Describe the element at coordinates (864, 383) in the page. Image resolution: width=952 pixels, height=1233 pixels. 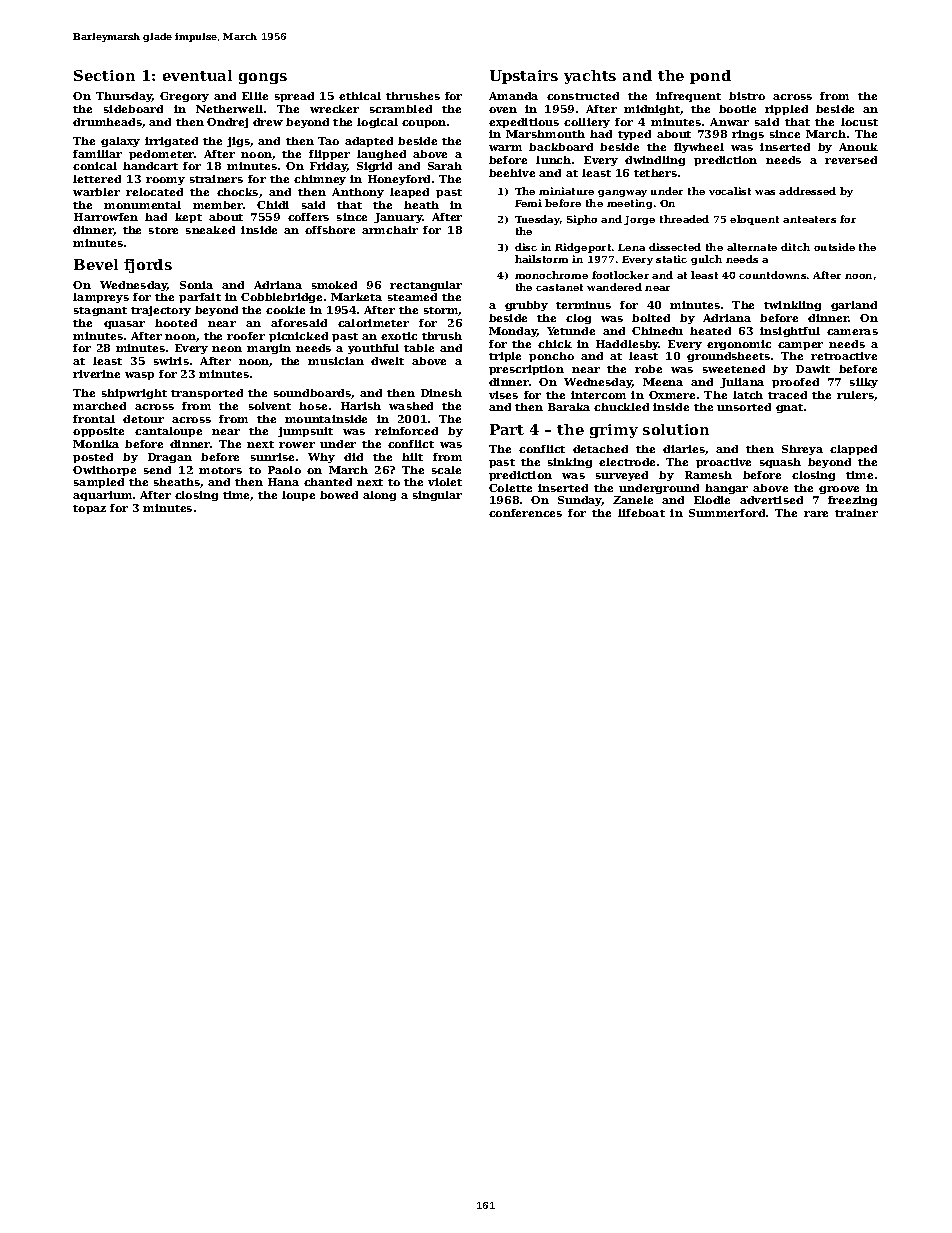
I see `silky` at that location.
